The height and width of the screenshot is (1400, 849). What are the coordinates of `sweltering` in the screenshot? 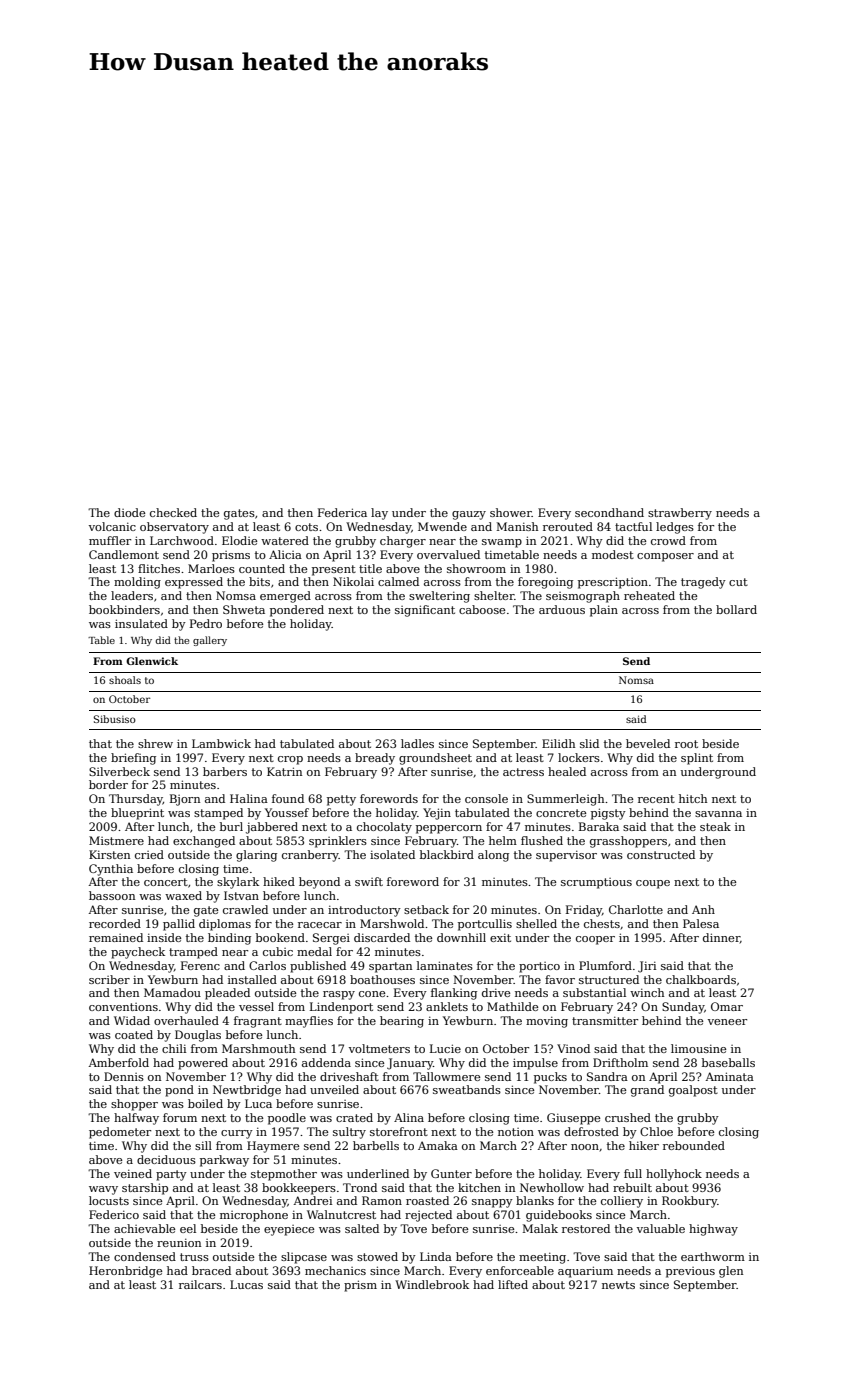 It's located at (439, 597).
